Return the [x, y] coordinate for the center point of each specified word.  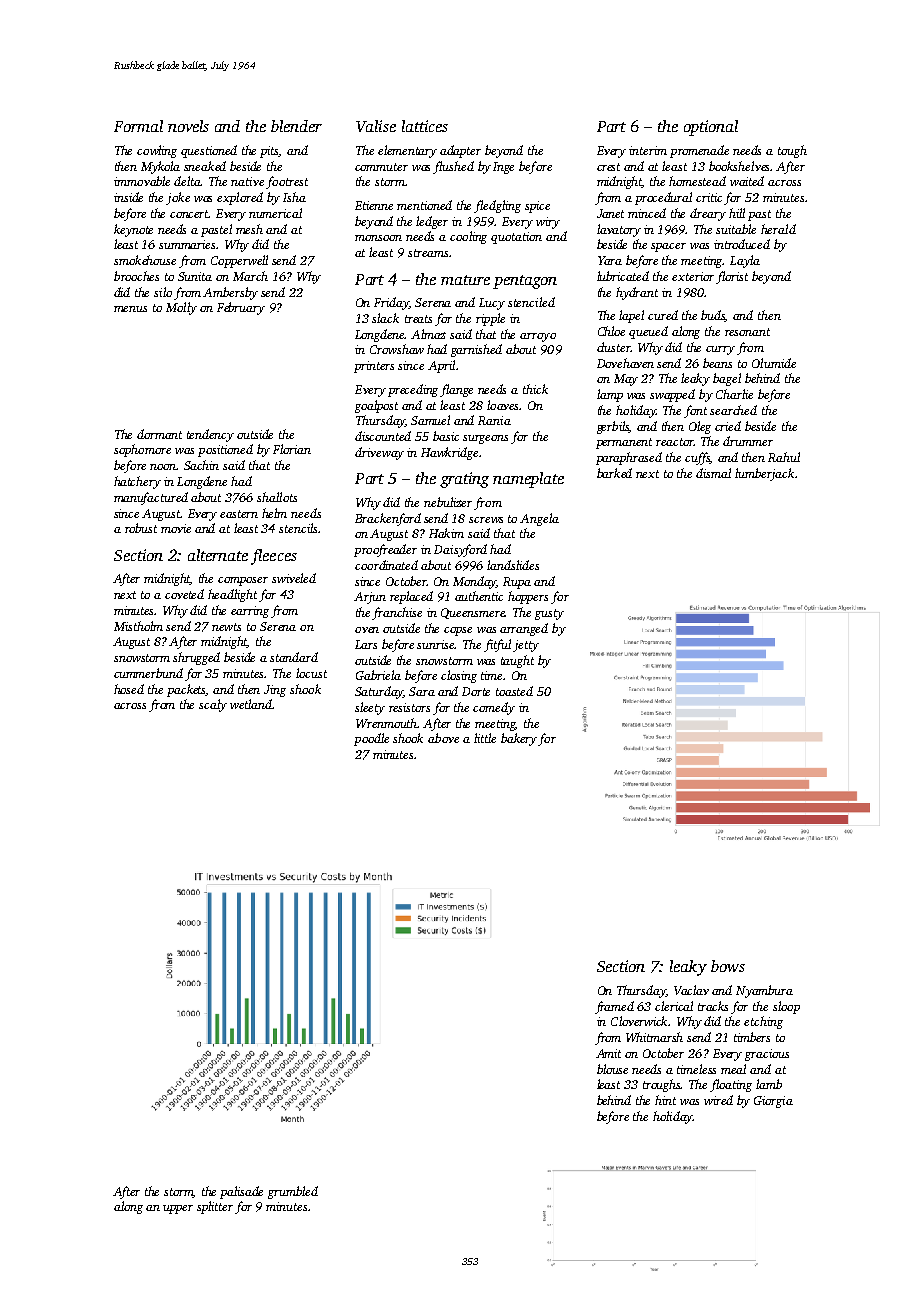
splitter [215, 1207]
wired [718, 1100]
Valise [376, 126]
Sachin [201, 465]
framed [614, 1007]
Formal [138, 126]
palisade [241, 1192]
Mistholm [138, 626]
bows [728, 966]
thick [535, 389]
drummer [748, 441]
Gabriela [378, 675]
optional [711, 128]
